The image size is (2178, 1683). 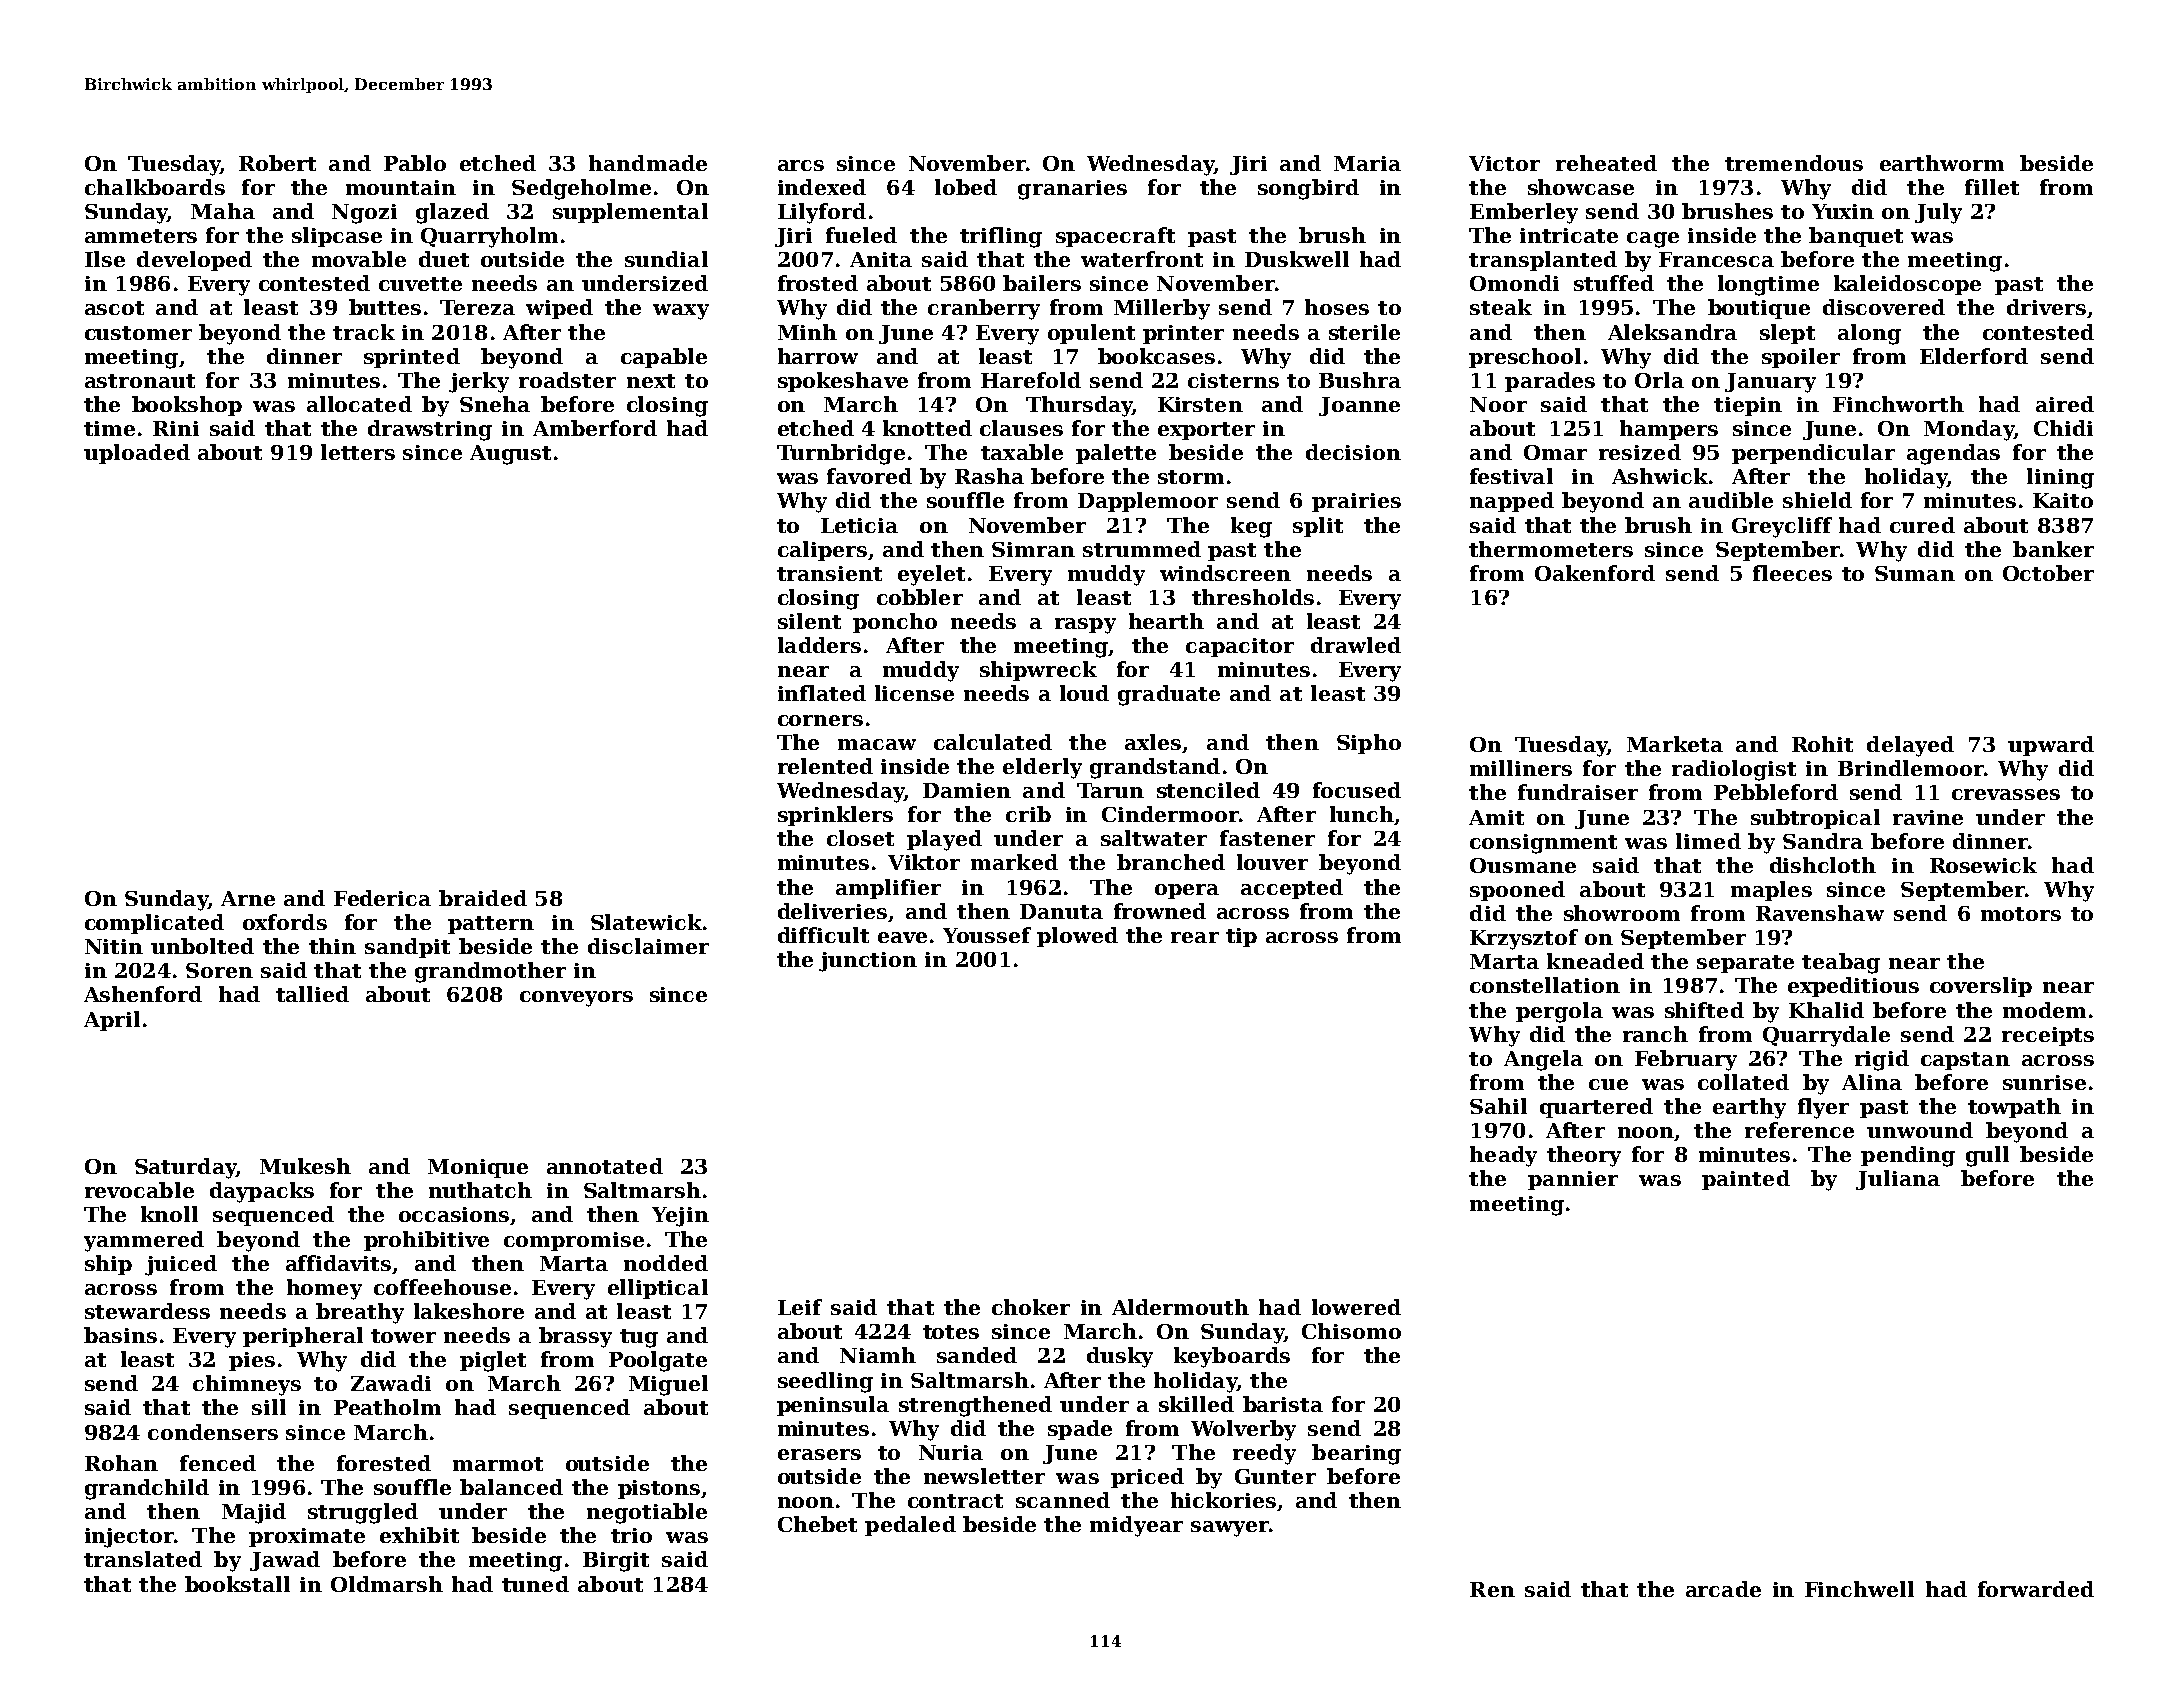 What do you see at coordinates (825, 766) in the page?
I see `relented` at bounding box center [825, 766].
